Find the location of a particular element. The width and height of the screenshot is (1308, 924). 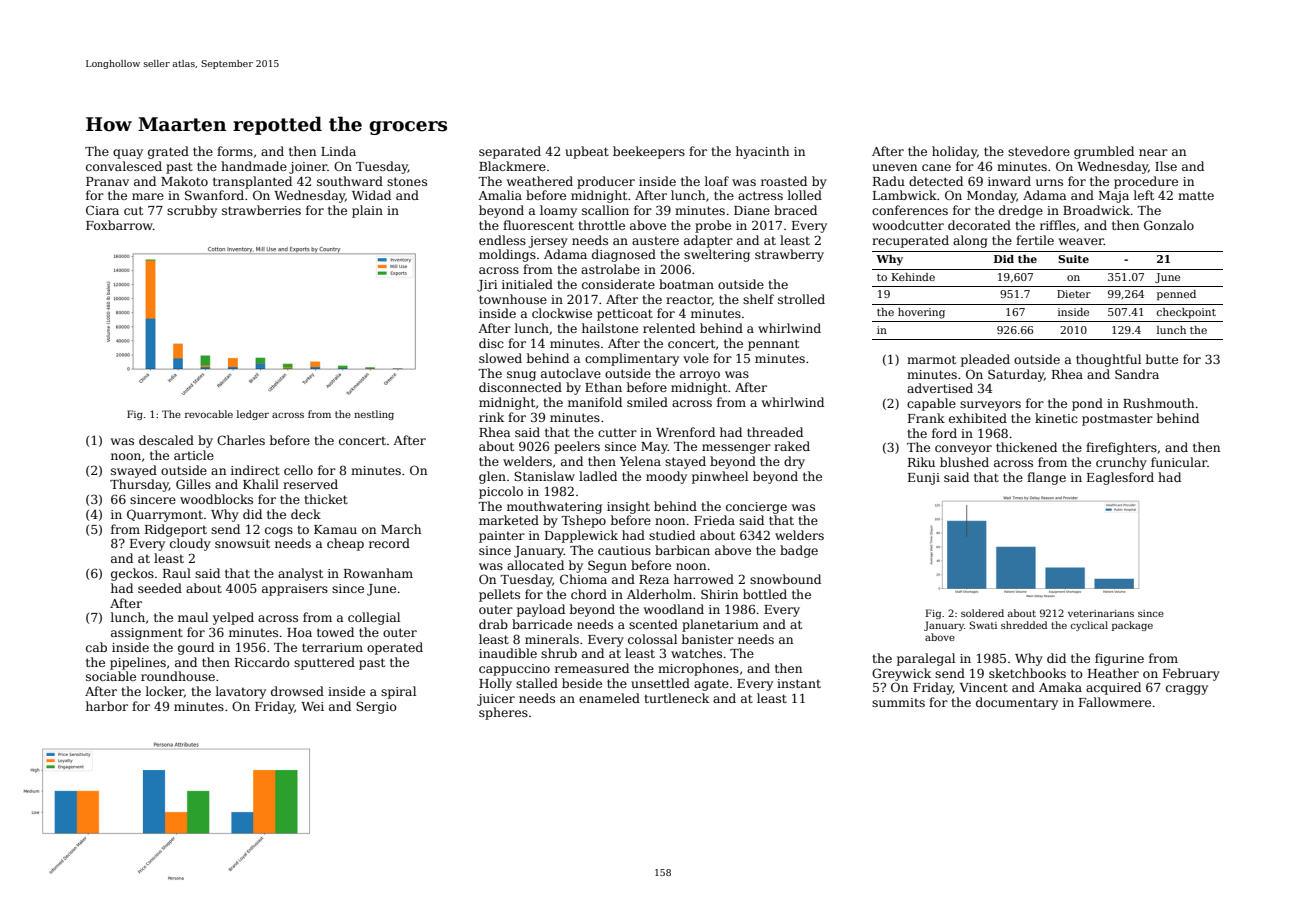

marketed is located at coordinates (509, 520).
